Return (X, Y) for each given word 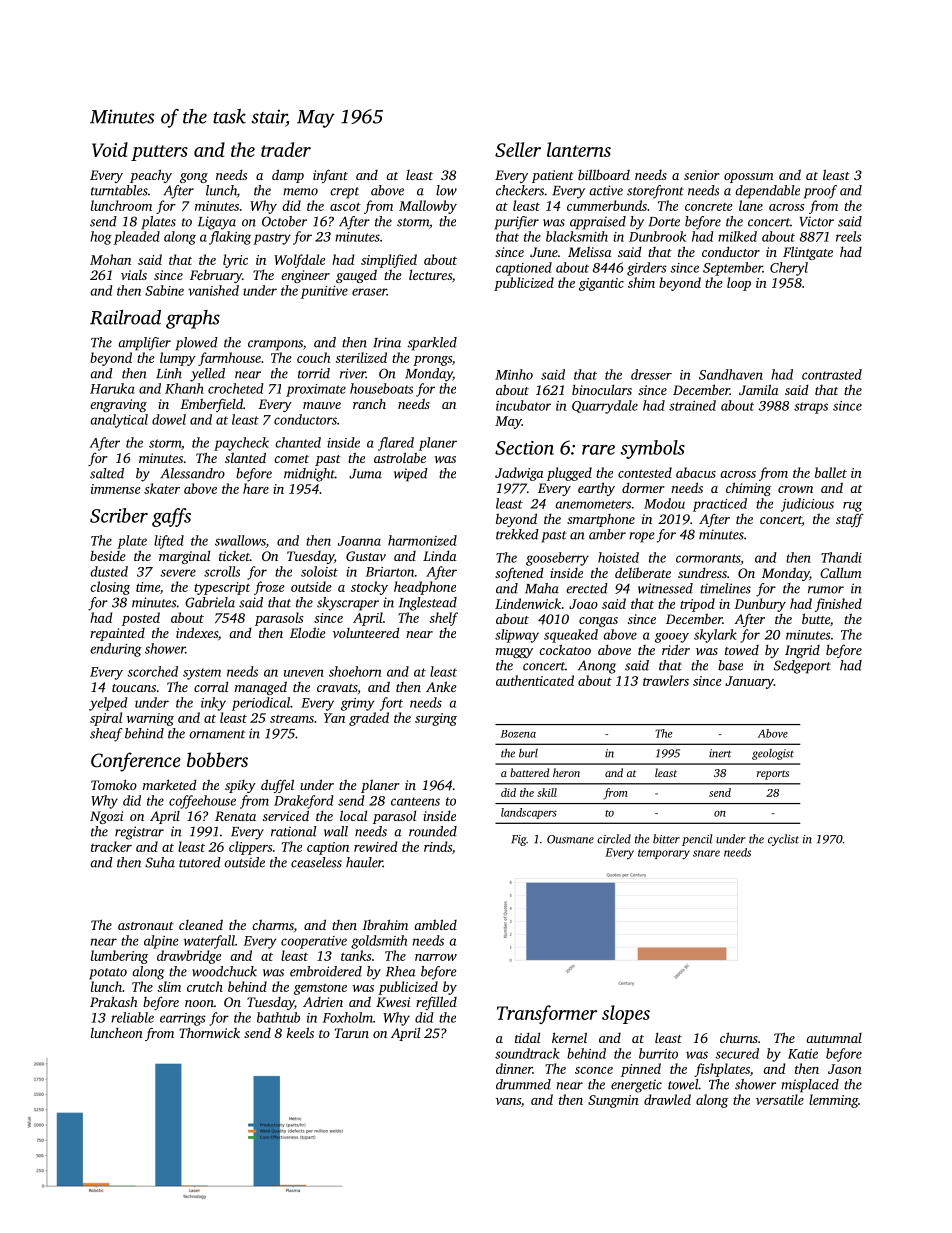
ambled (435, 924)
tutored (200, 862)
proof (820, 192)
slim (169, 986)
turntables (119, 190)
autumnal (834, 1038)
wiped (411, 475)
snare (706, 853)
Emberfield (211, 405)
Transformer (547, 1014)
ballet (831, 472)
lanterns (579, 149)
